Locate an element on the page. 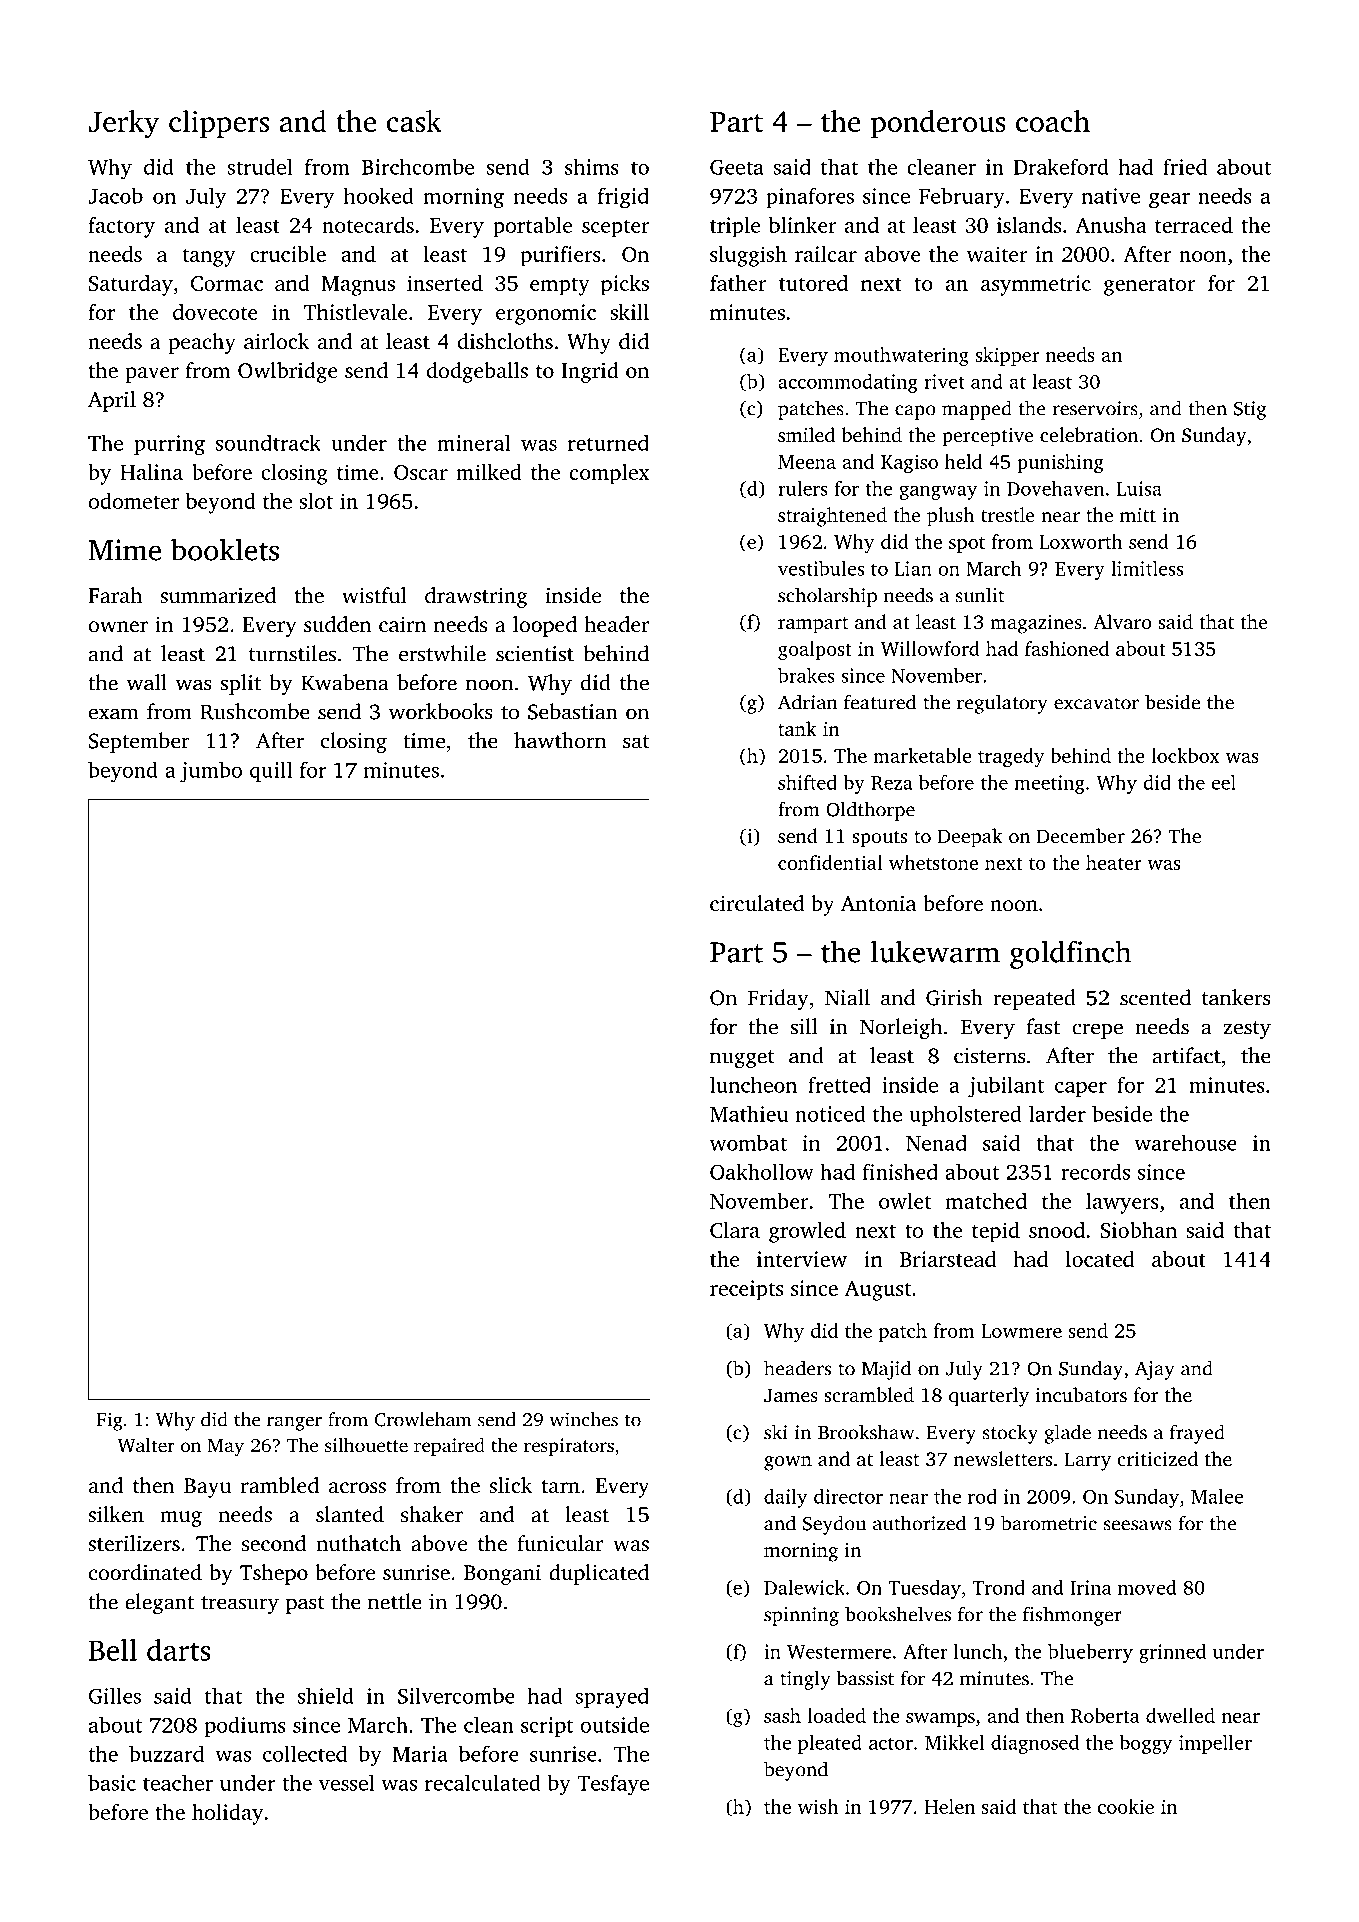  hawthorn is located at coordinates (560, 740).
